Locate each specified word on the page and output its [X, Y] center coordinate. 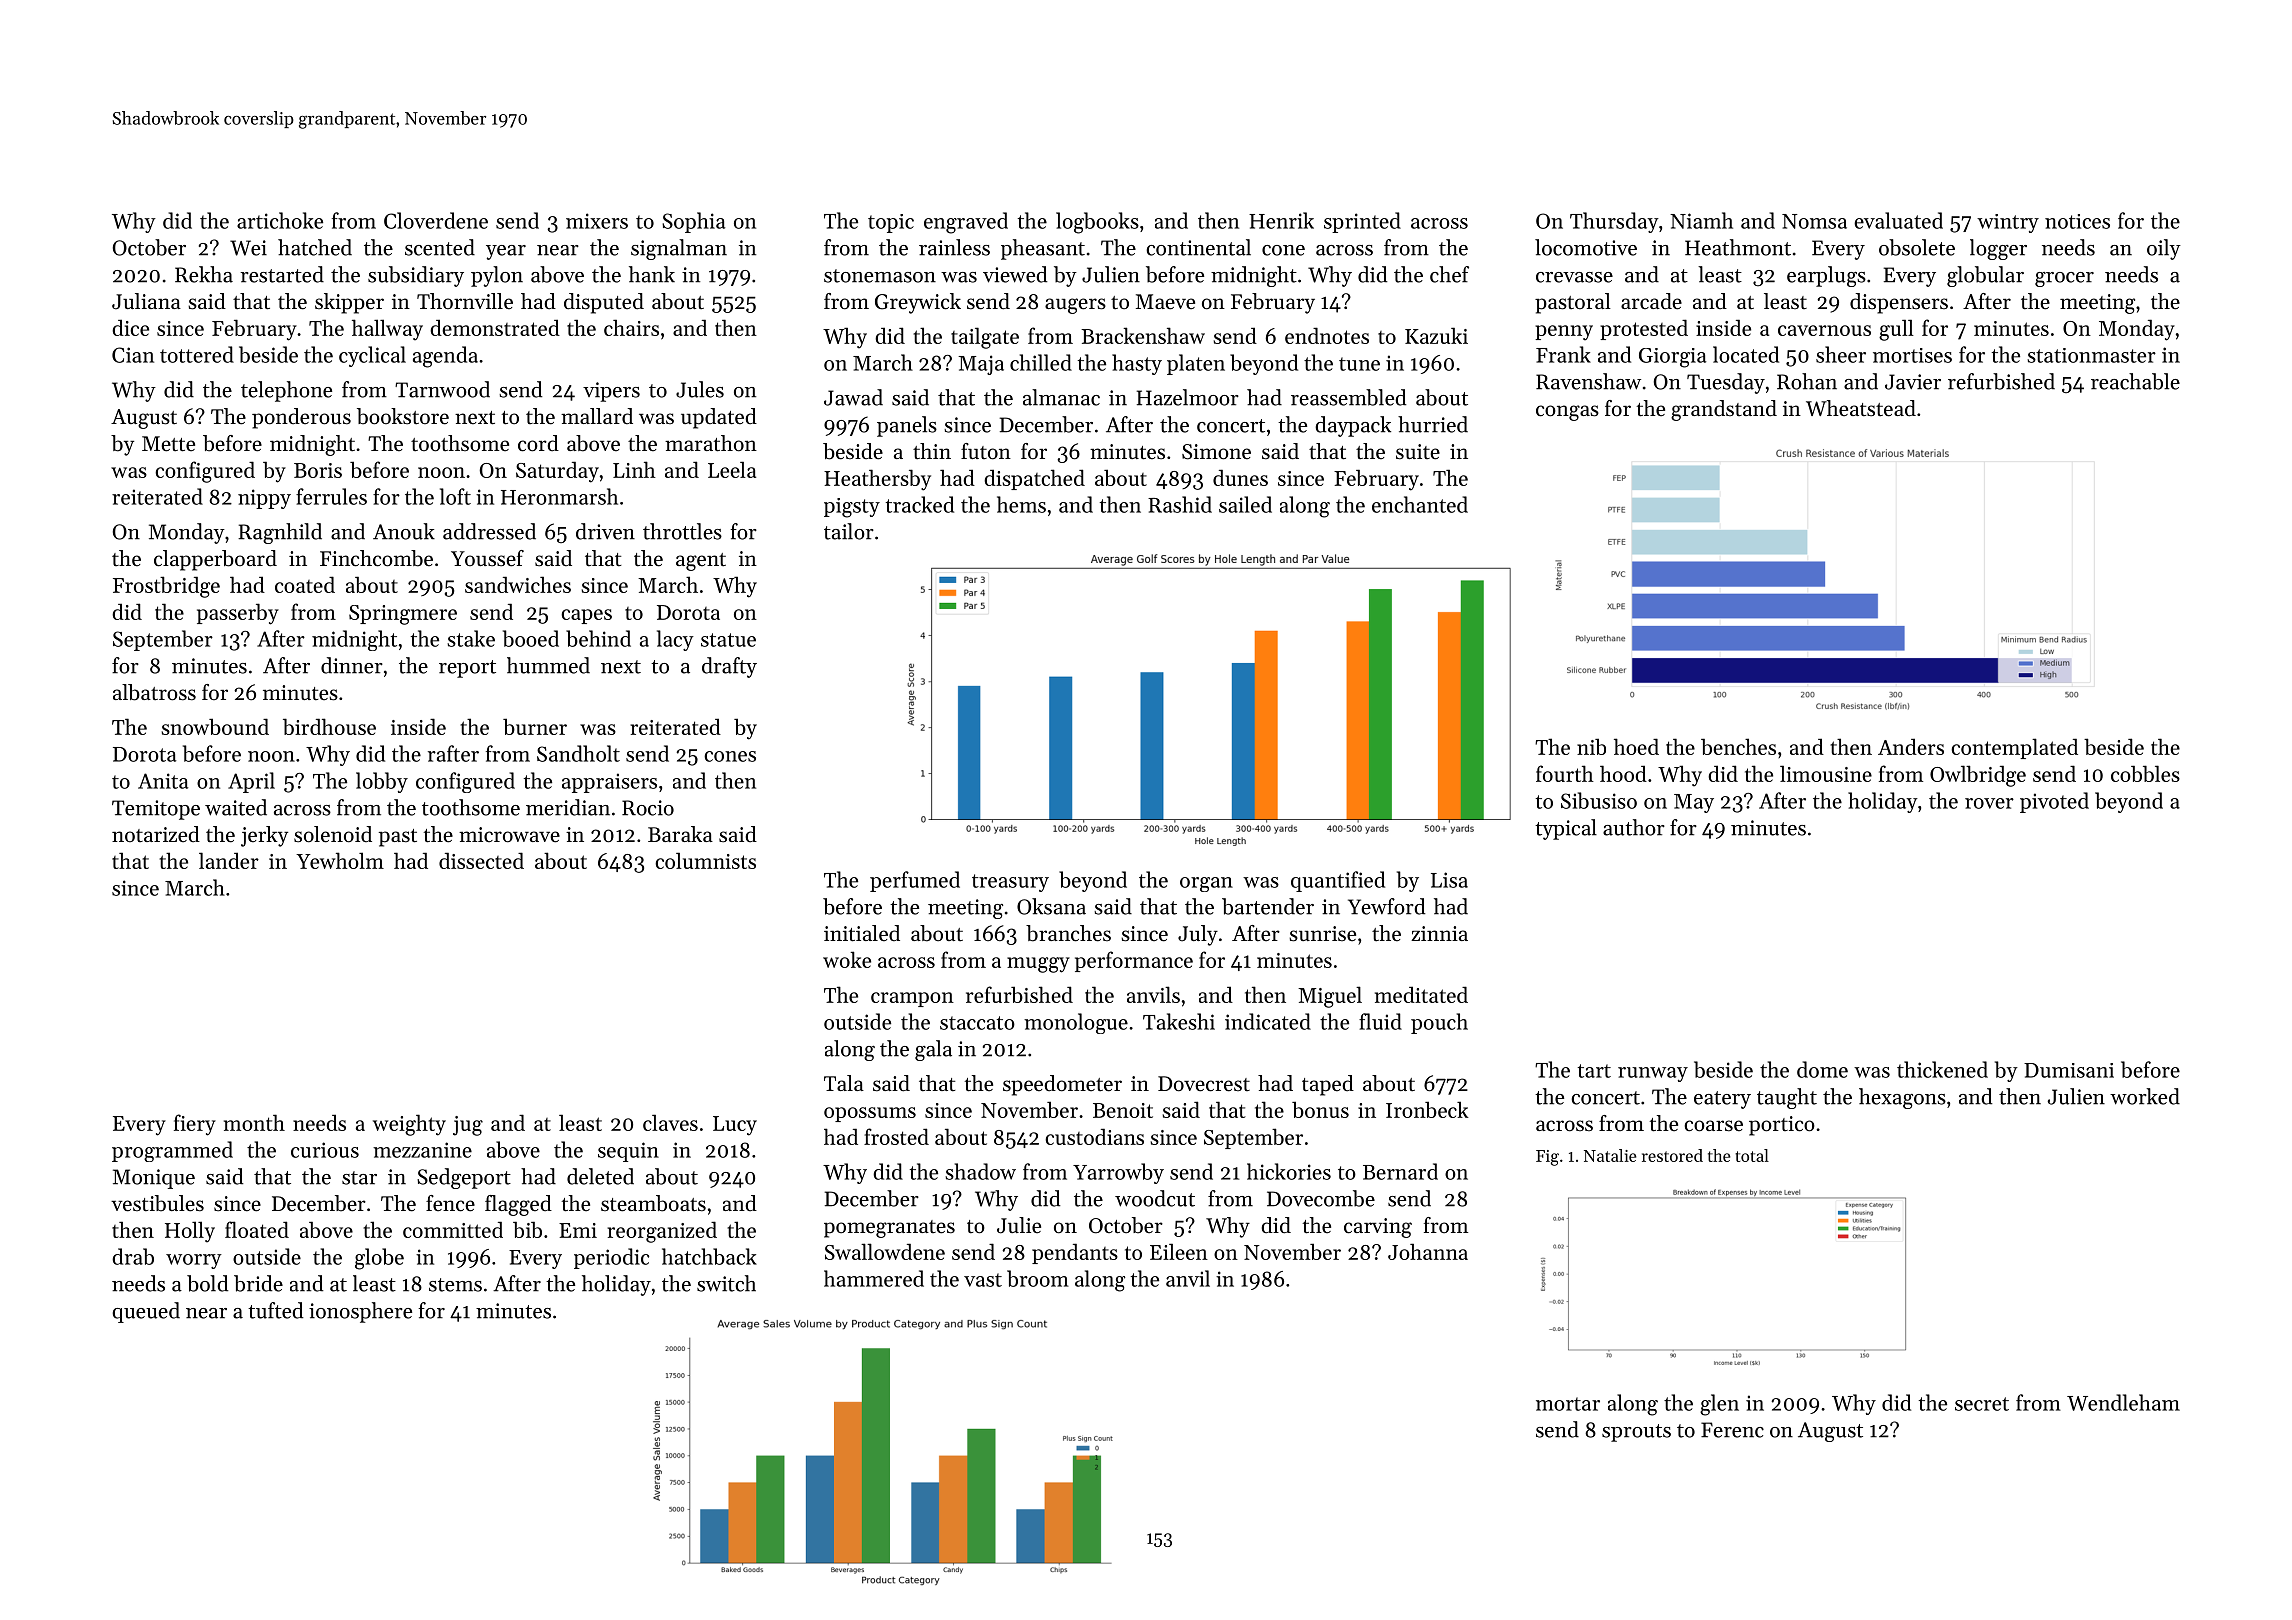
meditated [1421, 994]
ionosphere [360, 1312]
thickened [1942, 1069]
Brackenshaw [1143, 335]
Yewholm [340, 860]
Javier [1913, 382]
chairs [631, 327]
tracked [920, 504]
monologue [1076, 1023]
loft [455, 496]
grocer [2064, 279]
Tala [844, 1083]
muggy [1038, 965]
